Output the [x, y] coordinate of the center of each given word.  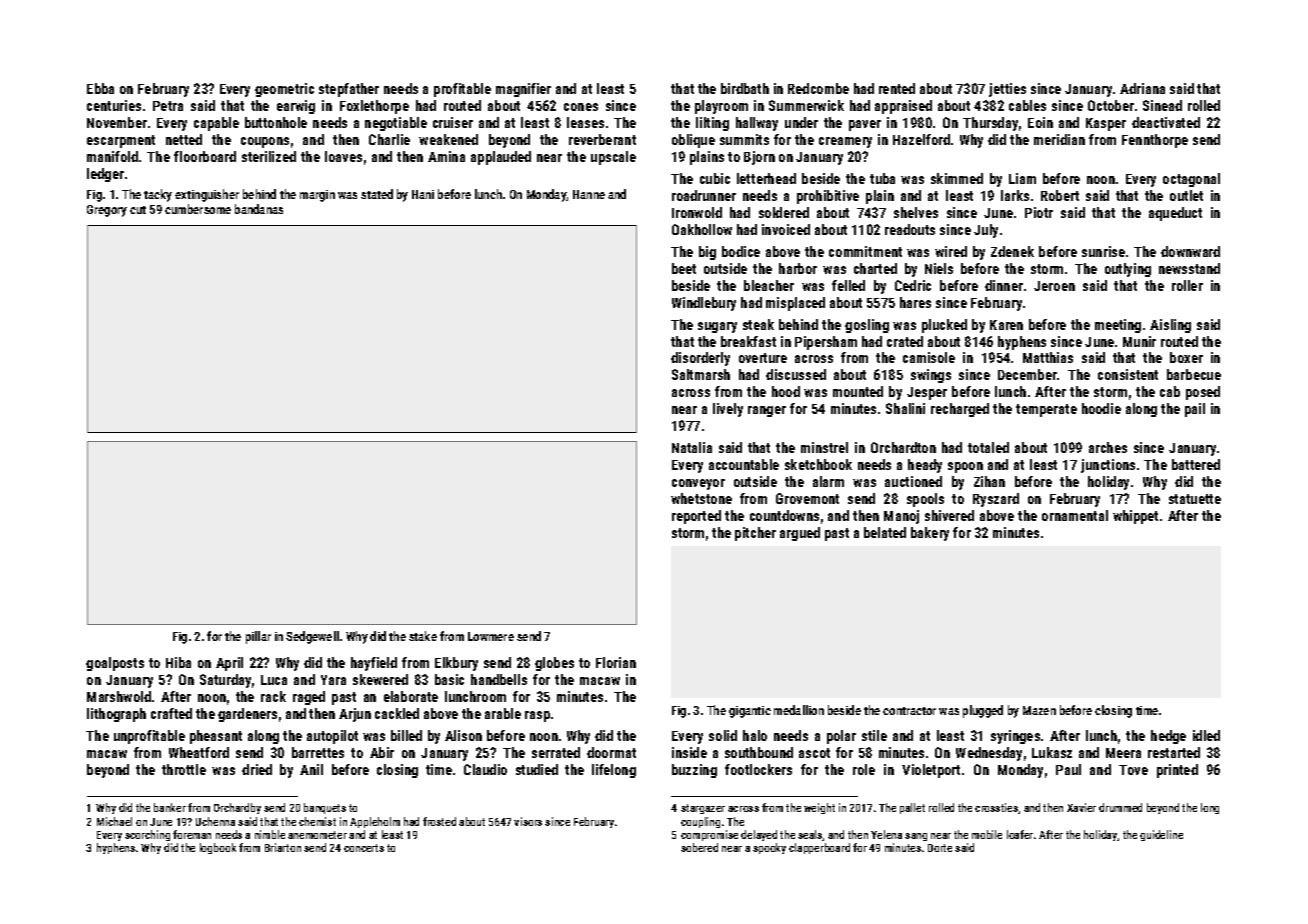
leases [585, 122]
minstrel [824, 447]
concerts [364, 848]
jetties [1007, 90]
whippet [1135, 517]
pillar [258, 637]
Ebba [100, 88]
